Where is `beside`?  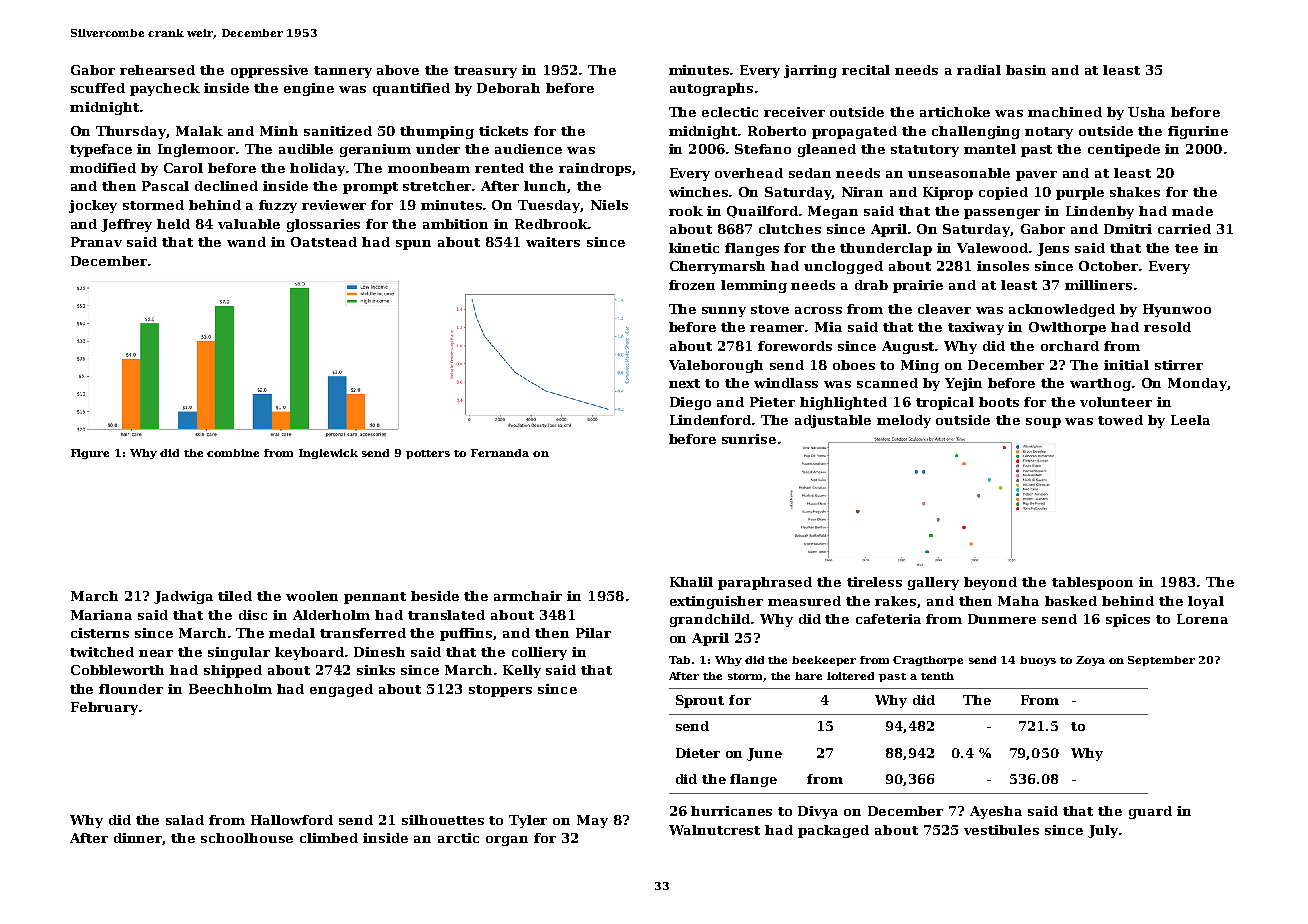 beside is located at coordinates (435, 596).
